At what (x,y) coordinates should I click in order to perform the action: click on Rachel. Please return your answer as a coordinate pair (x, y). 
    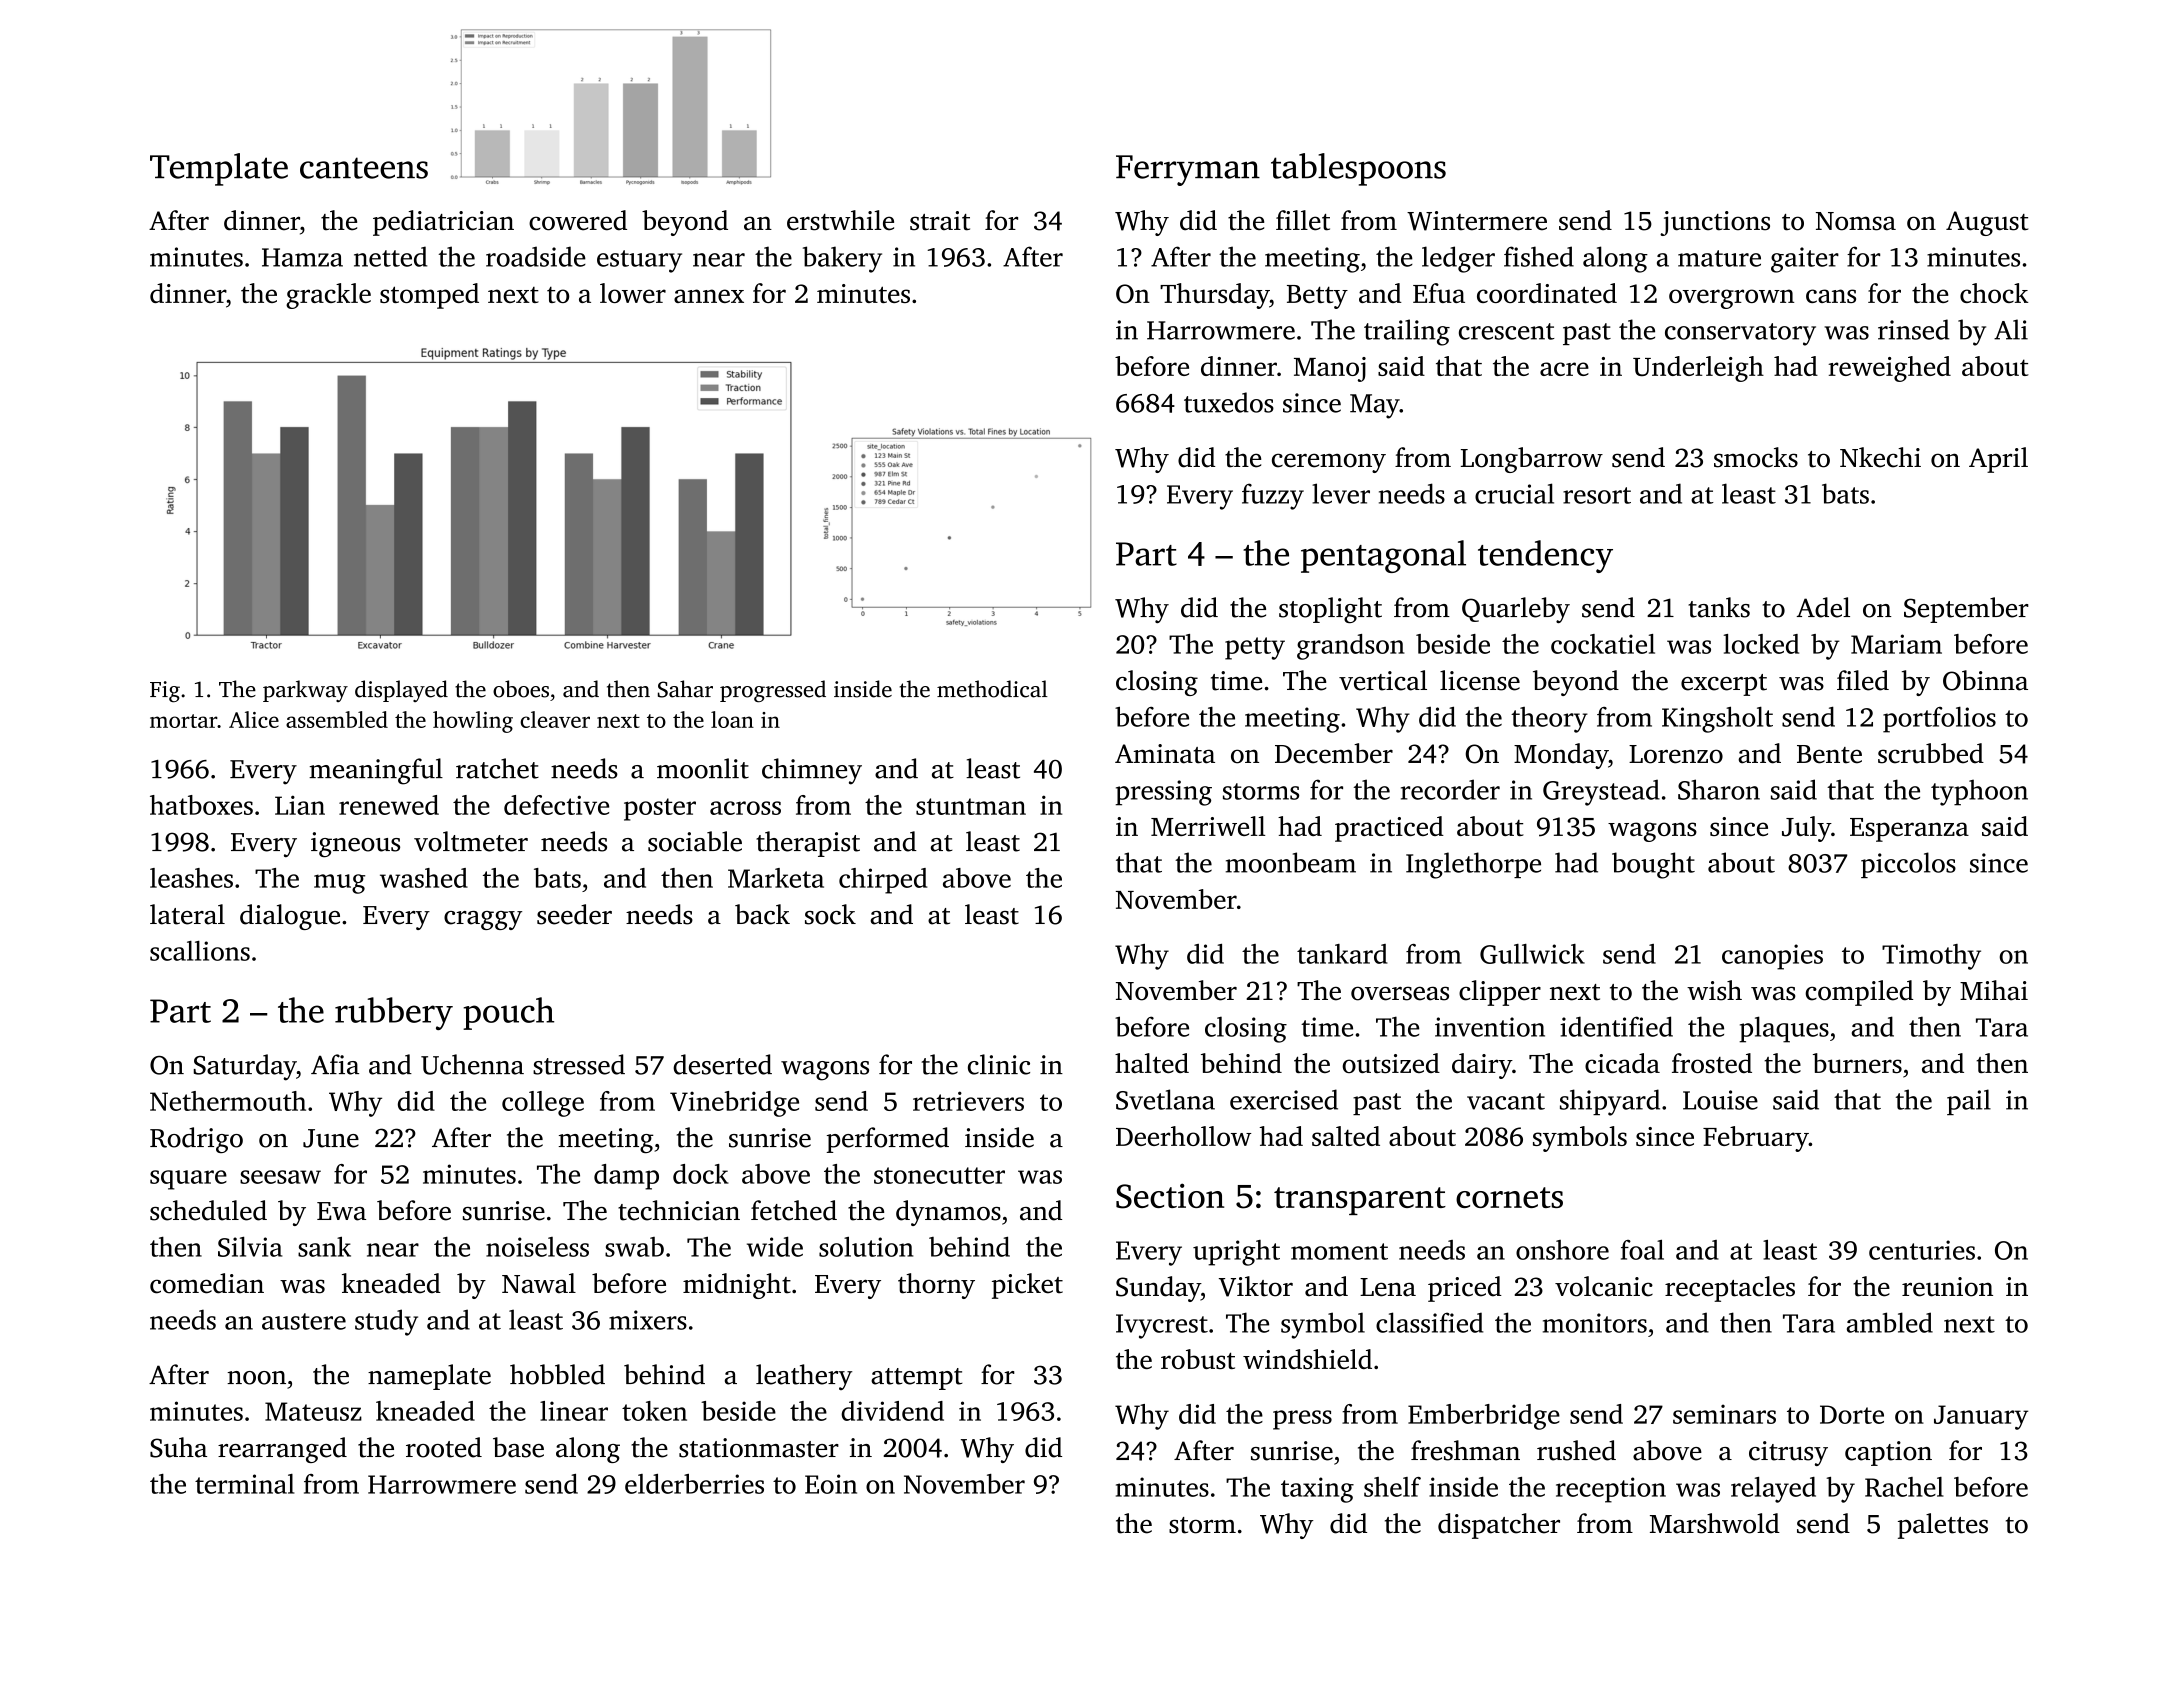
    Looking at the image, I should click on (1904, 1487).
